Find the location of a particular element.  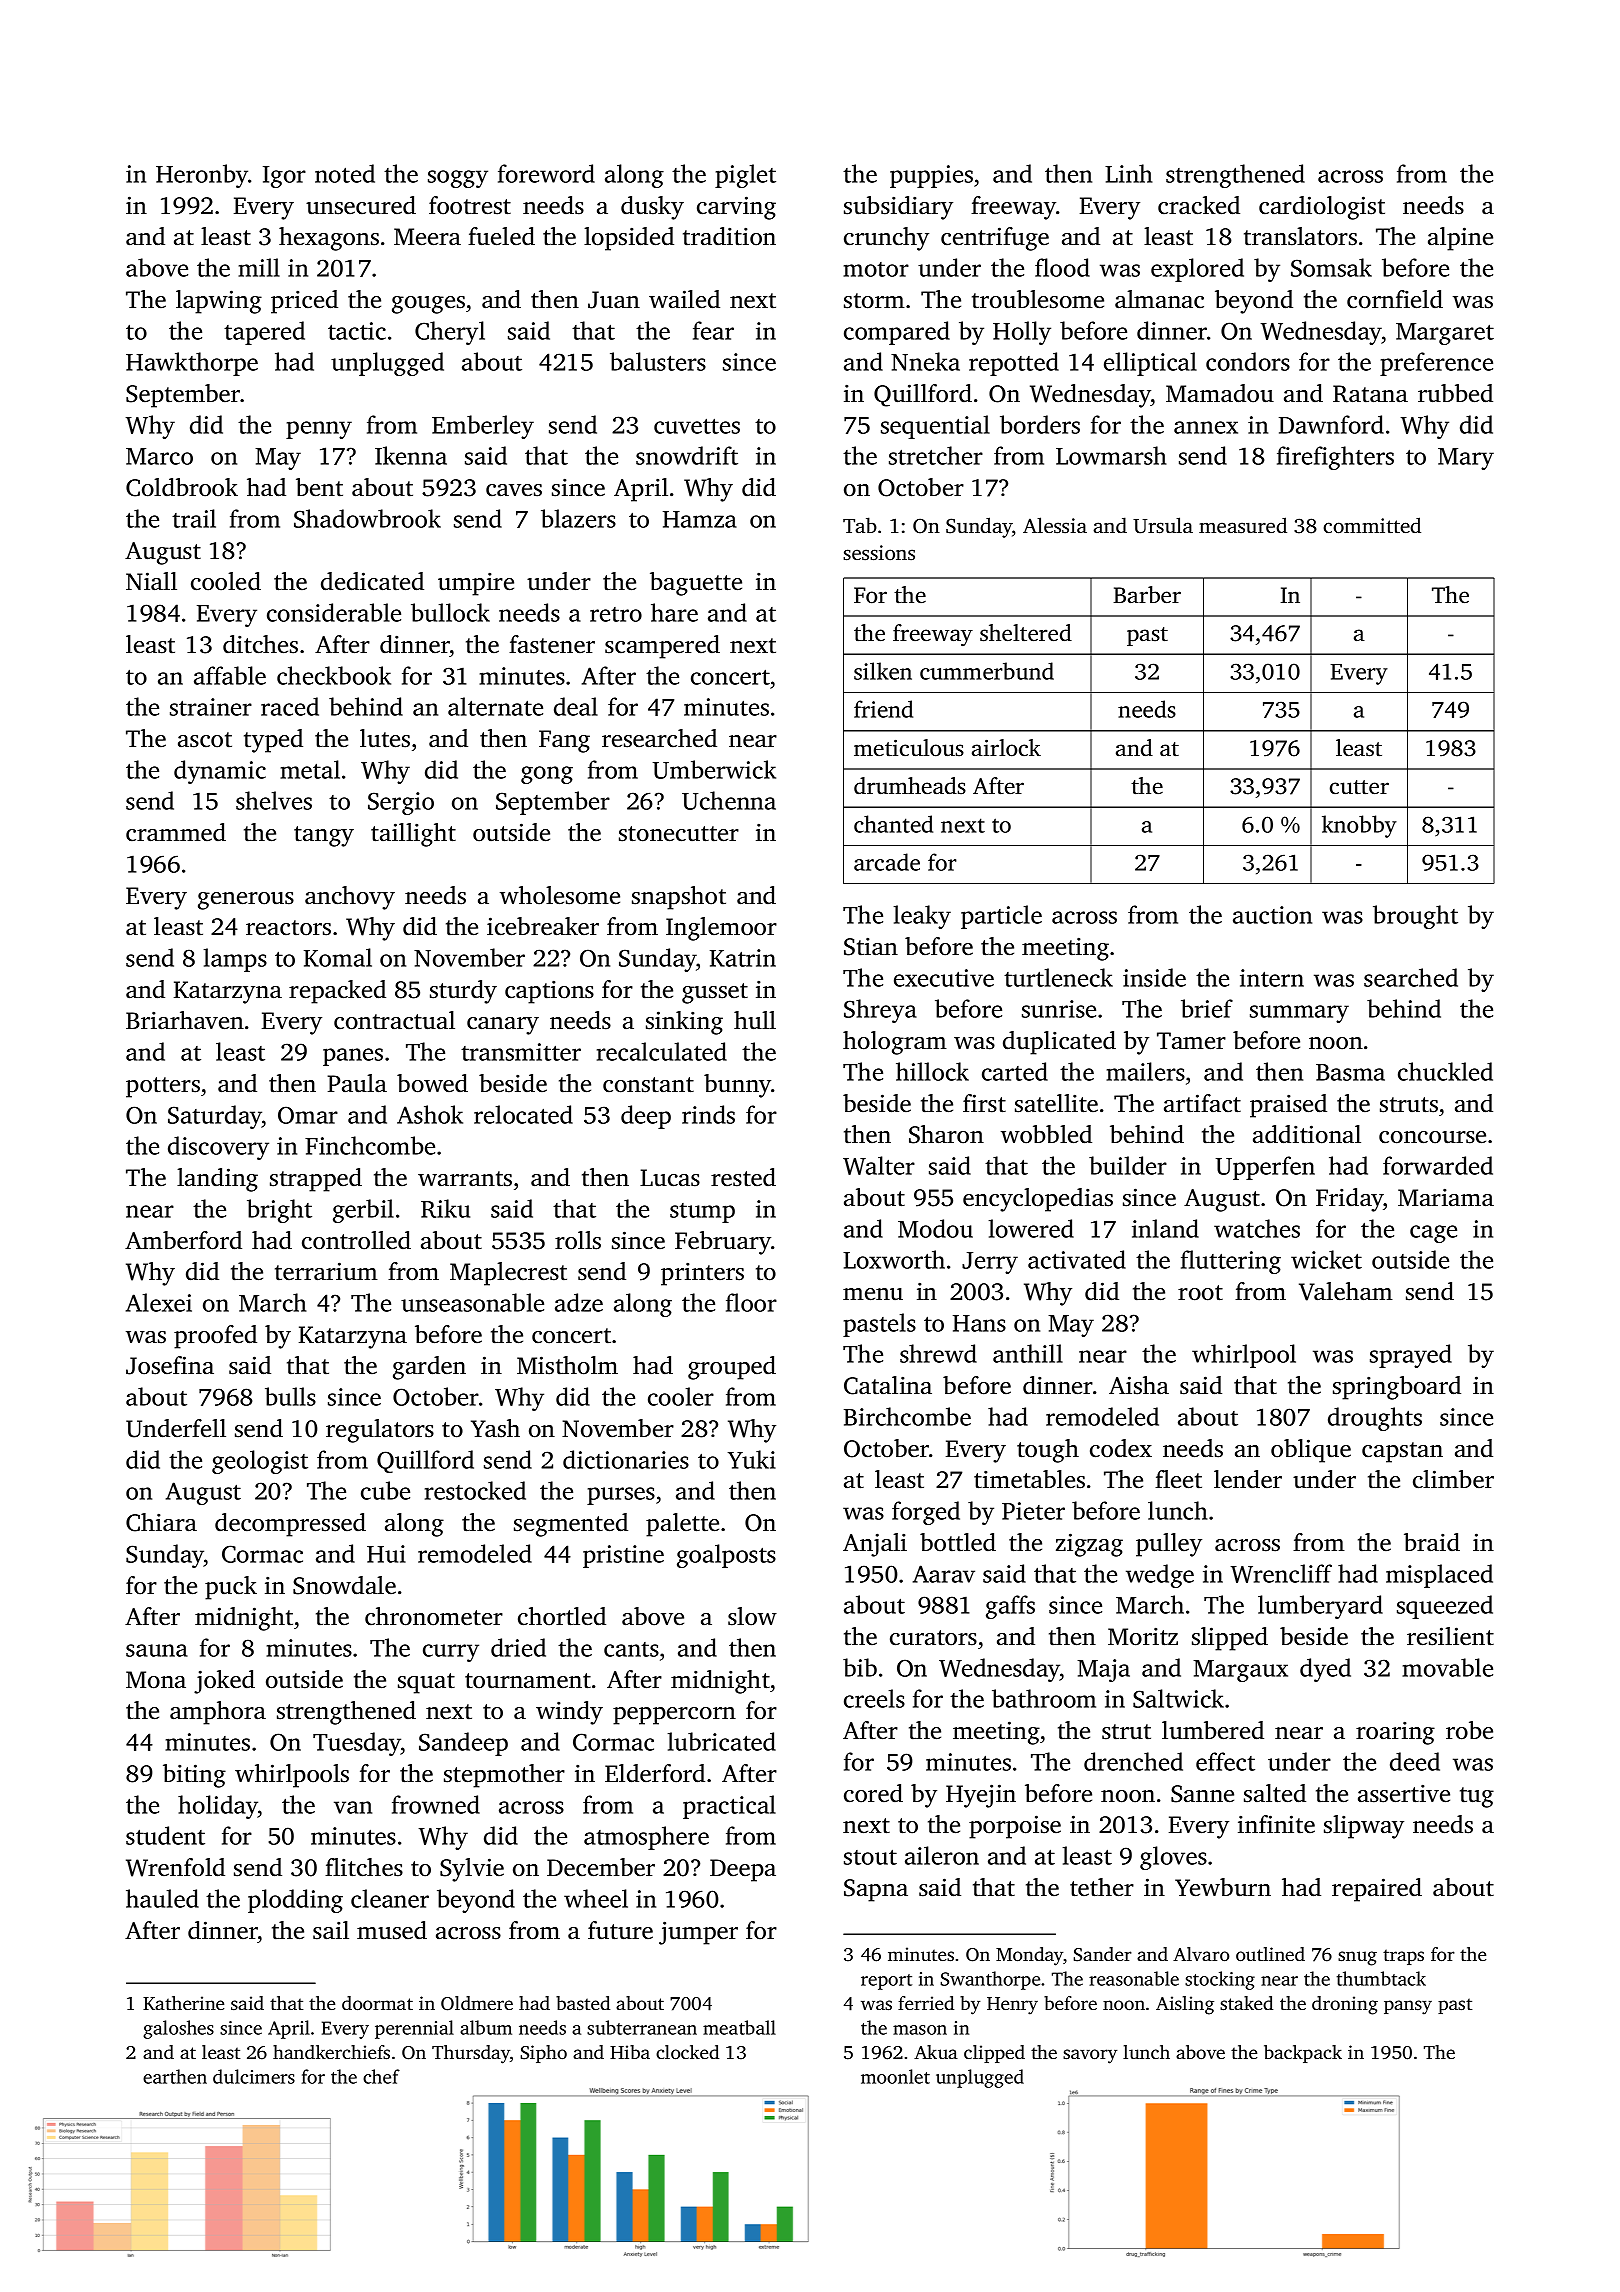

airlock is located at coordinates (1006, 748).
